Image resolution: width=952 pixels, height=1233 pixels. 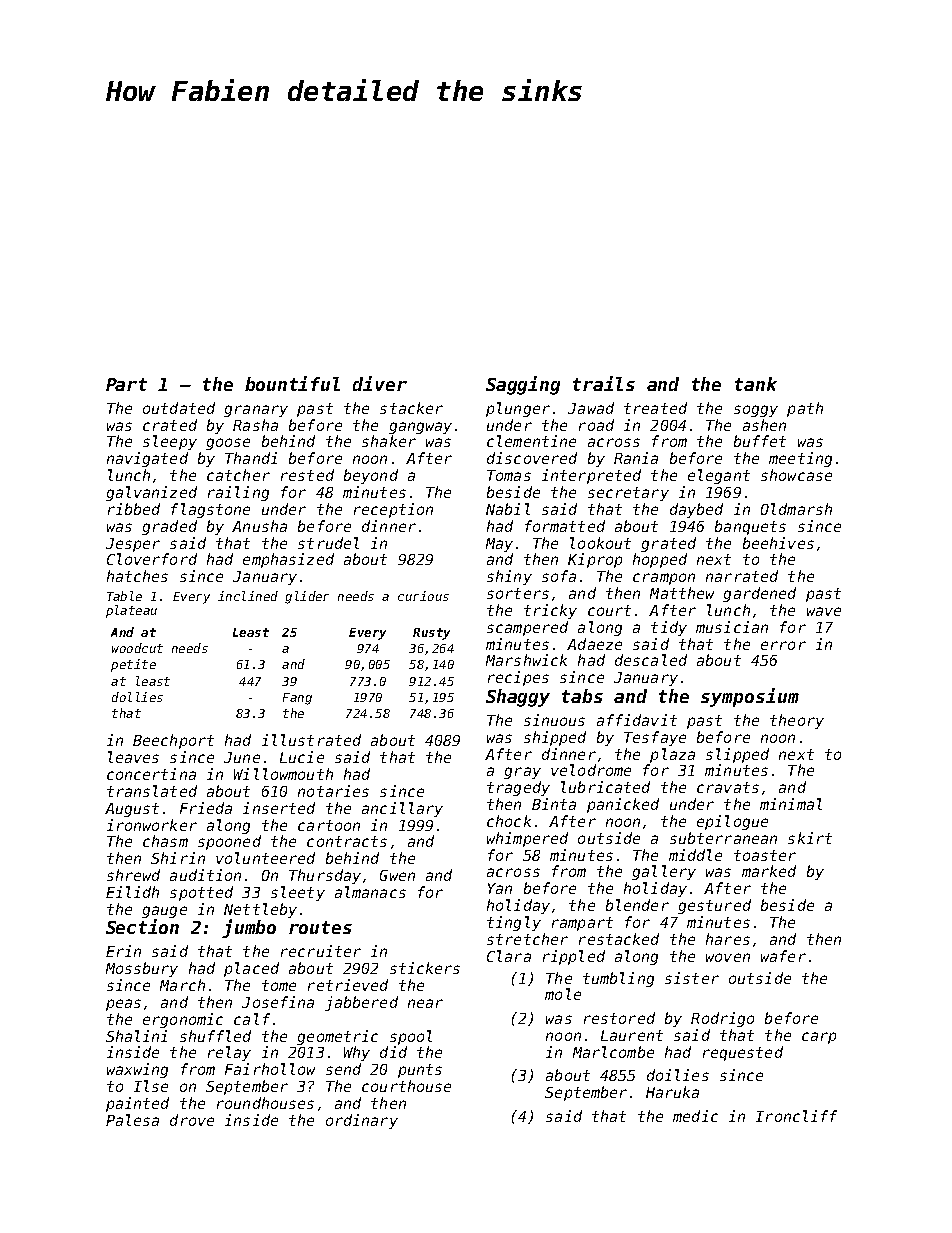 What do you see at coordinates (604, 383) in the screenshot?
I see `trails` at bounding box center [604, 383].
